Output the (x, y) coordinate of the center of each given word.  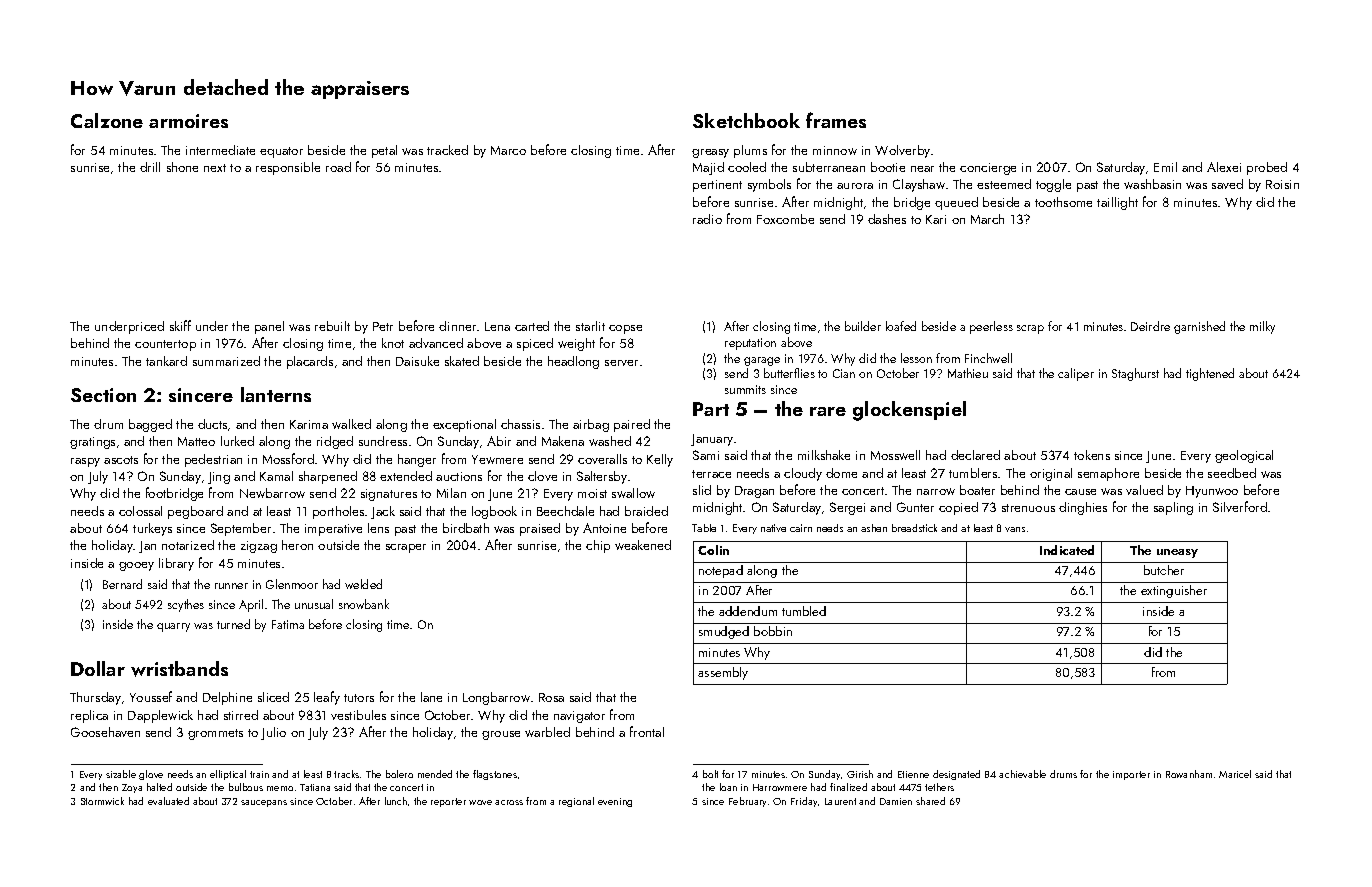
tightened (1210, 374)
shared (930, 801)
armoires (188, 121)
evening (615, 802)
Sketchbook (746, 120)
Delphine (227, 698)
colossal (140, 511)
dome (841, 473)
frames (836, 120)
